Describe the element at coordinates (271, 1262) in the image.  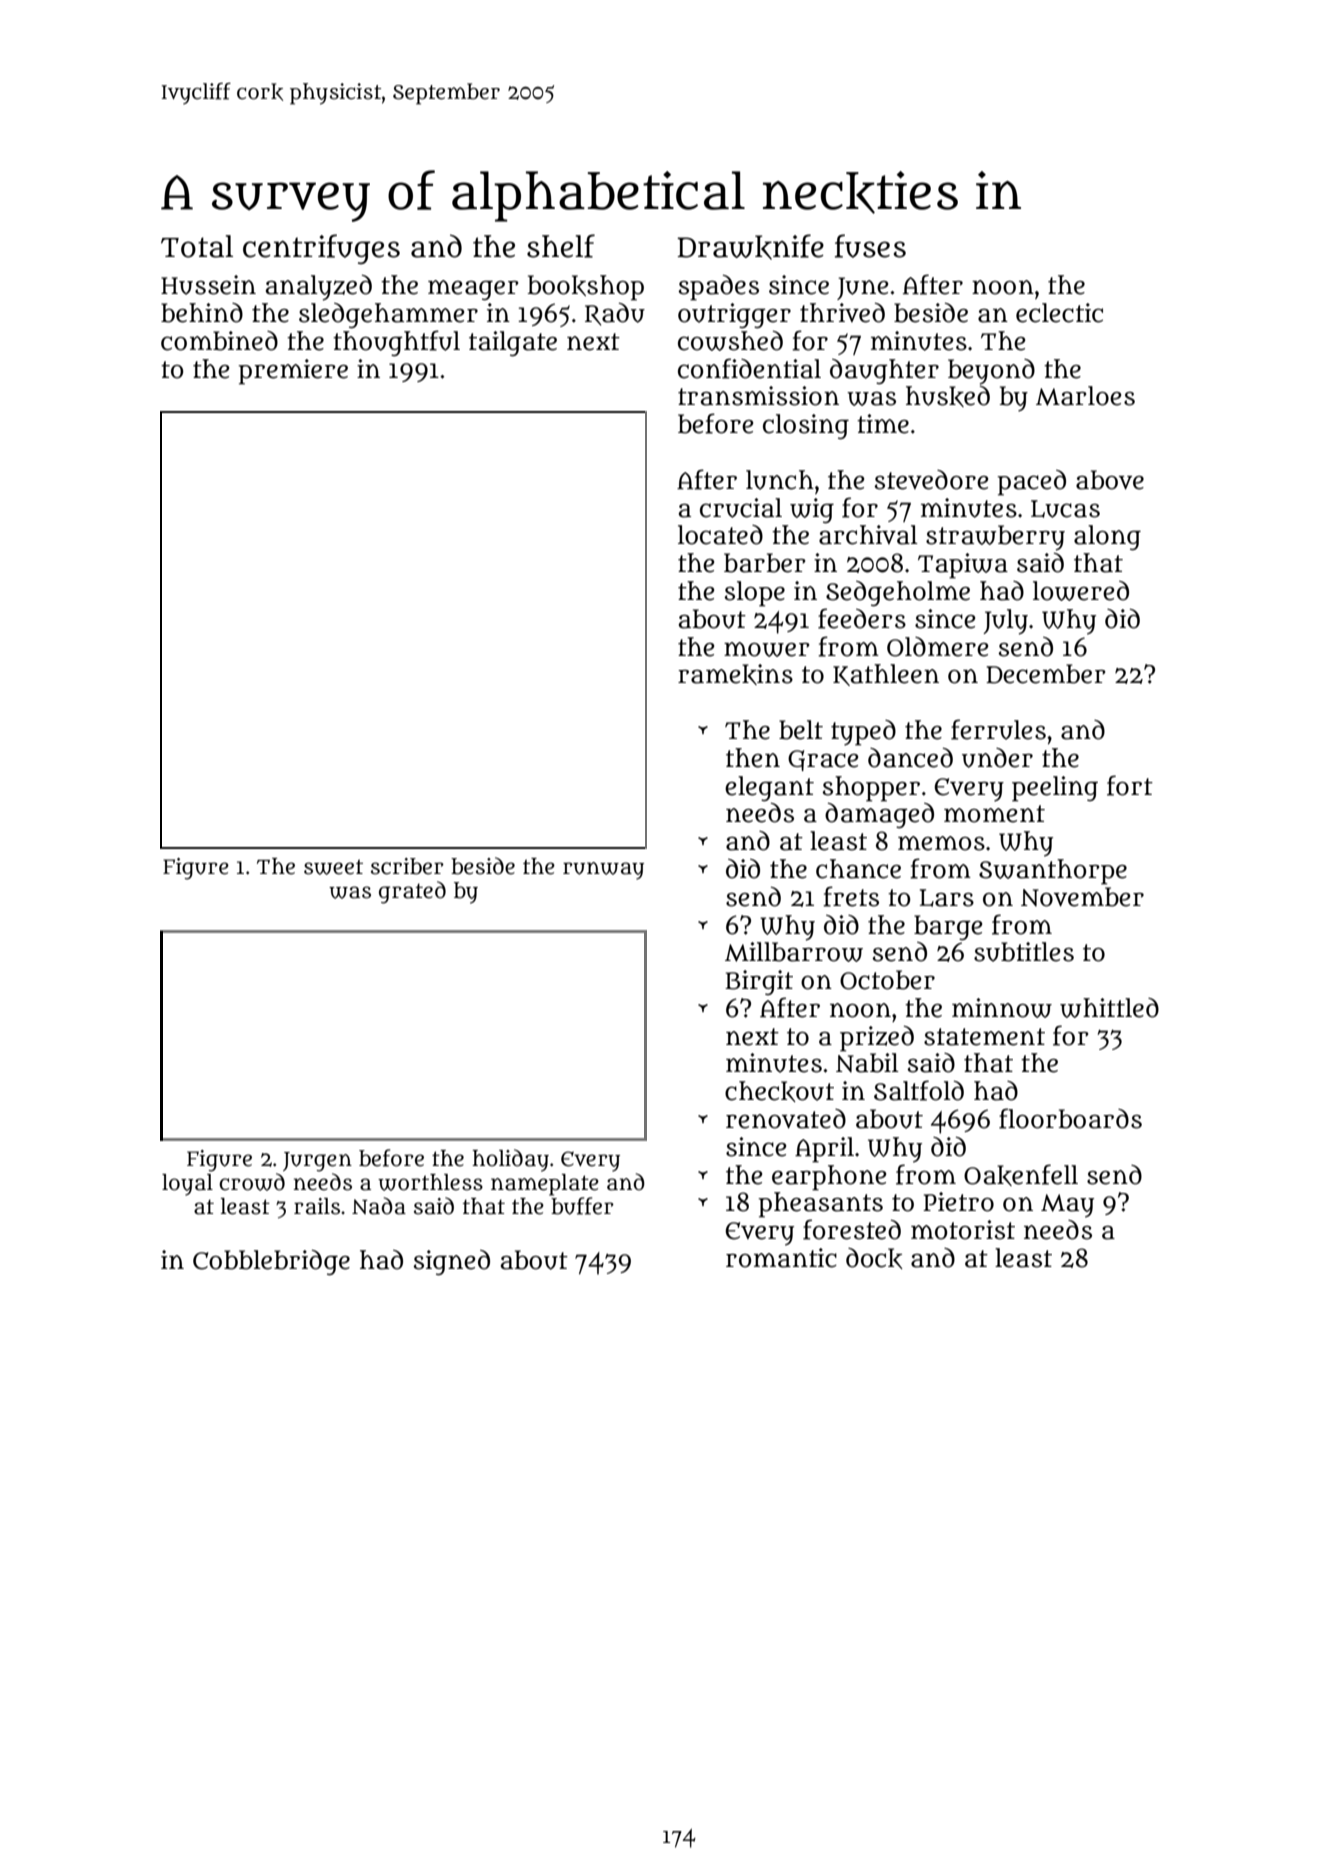
I see `Cobblebridge` at that location.
